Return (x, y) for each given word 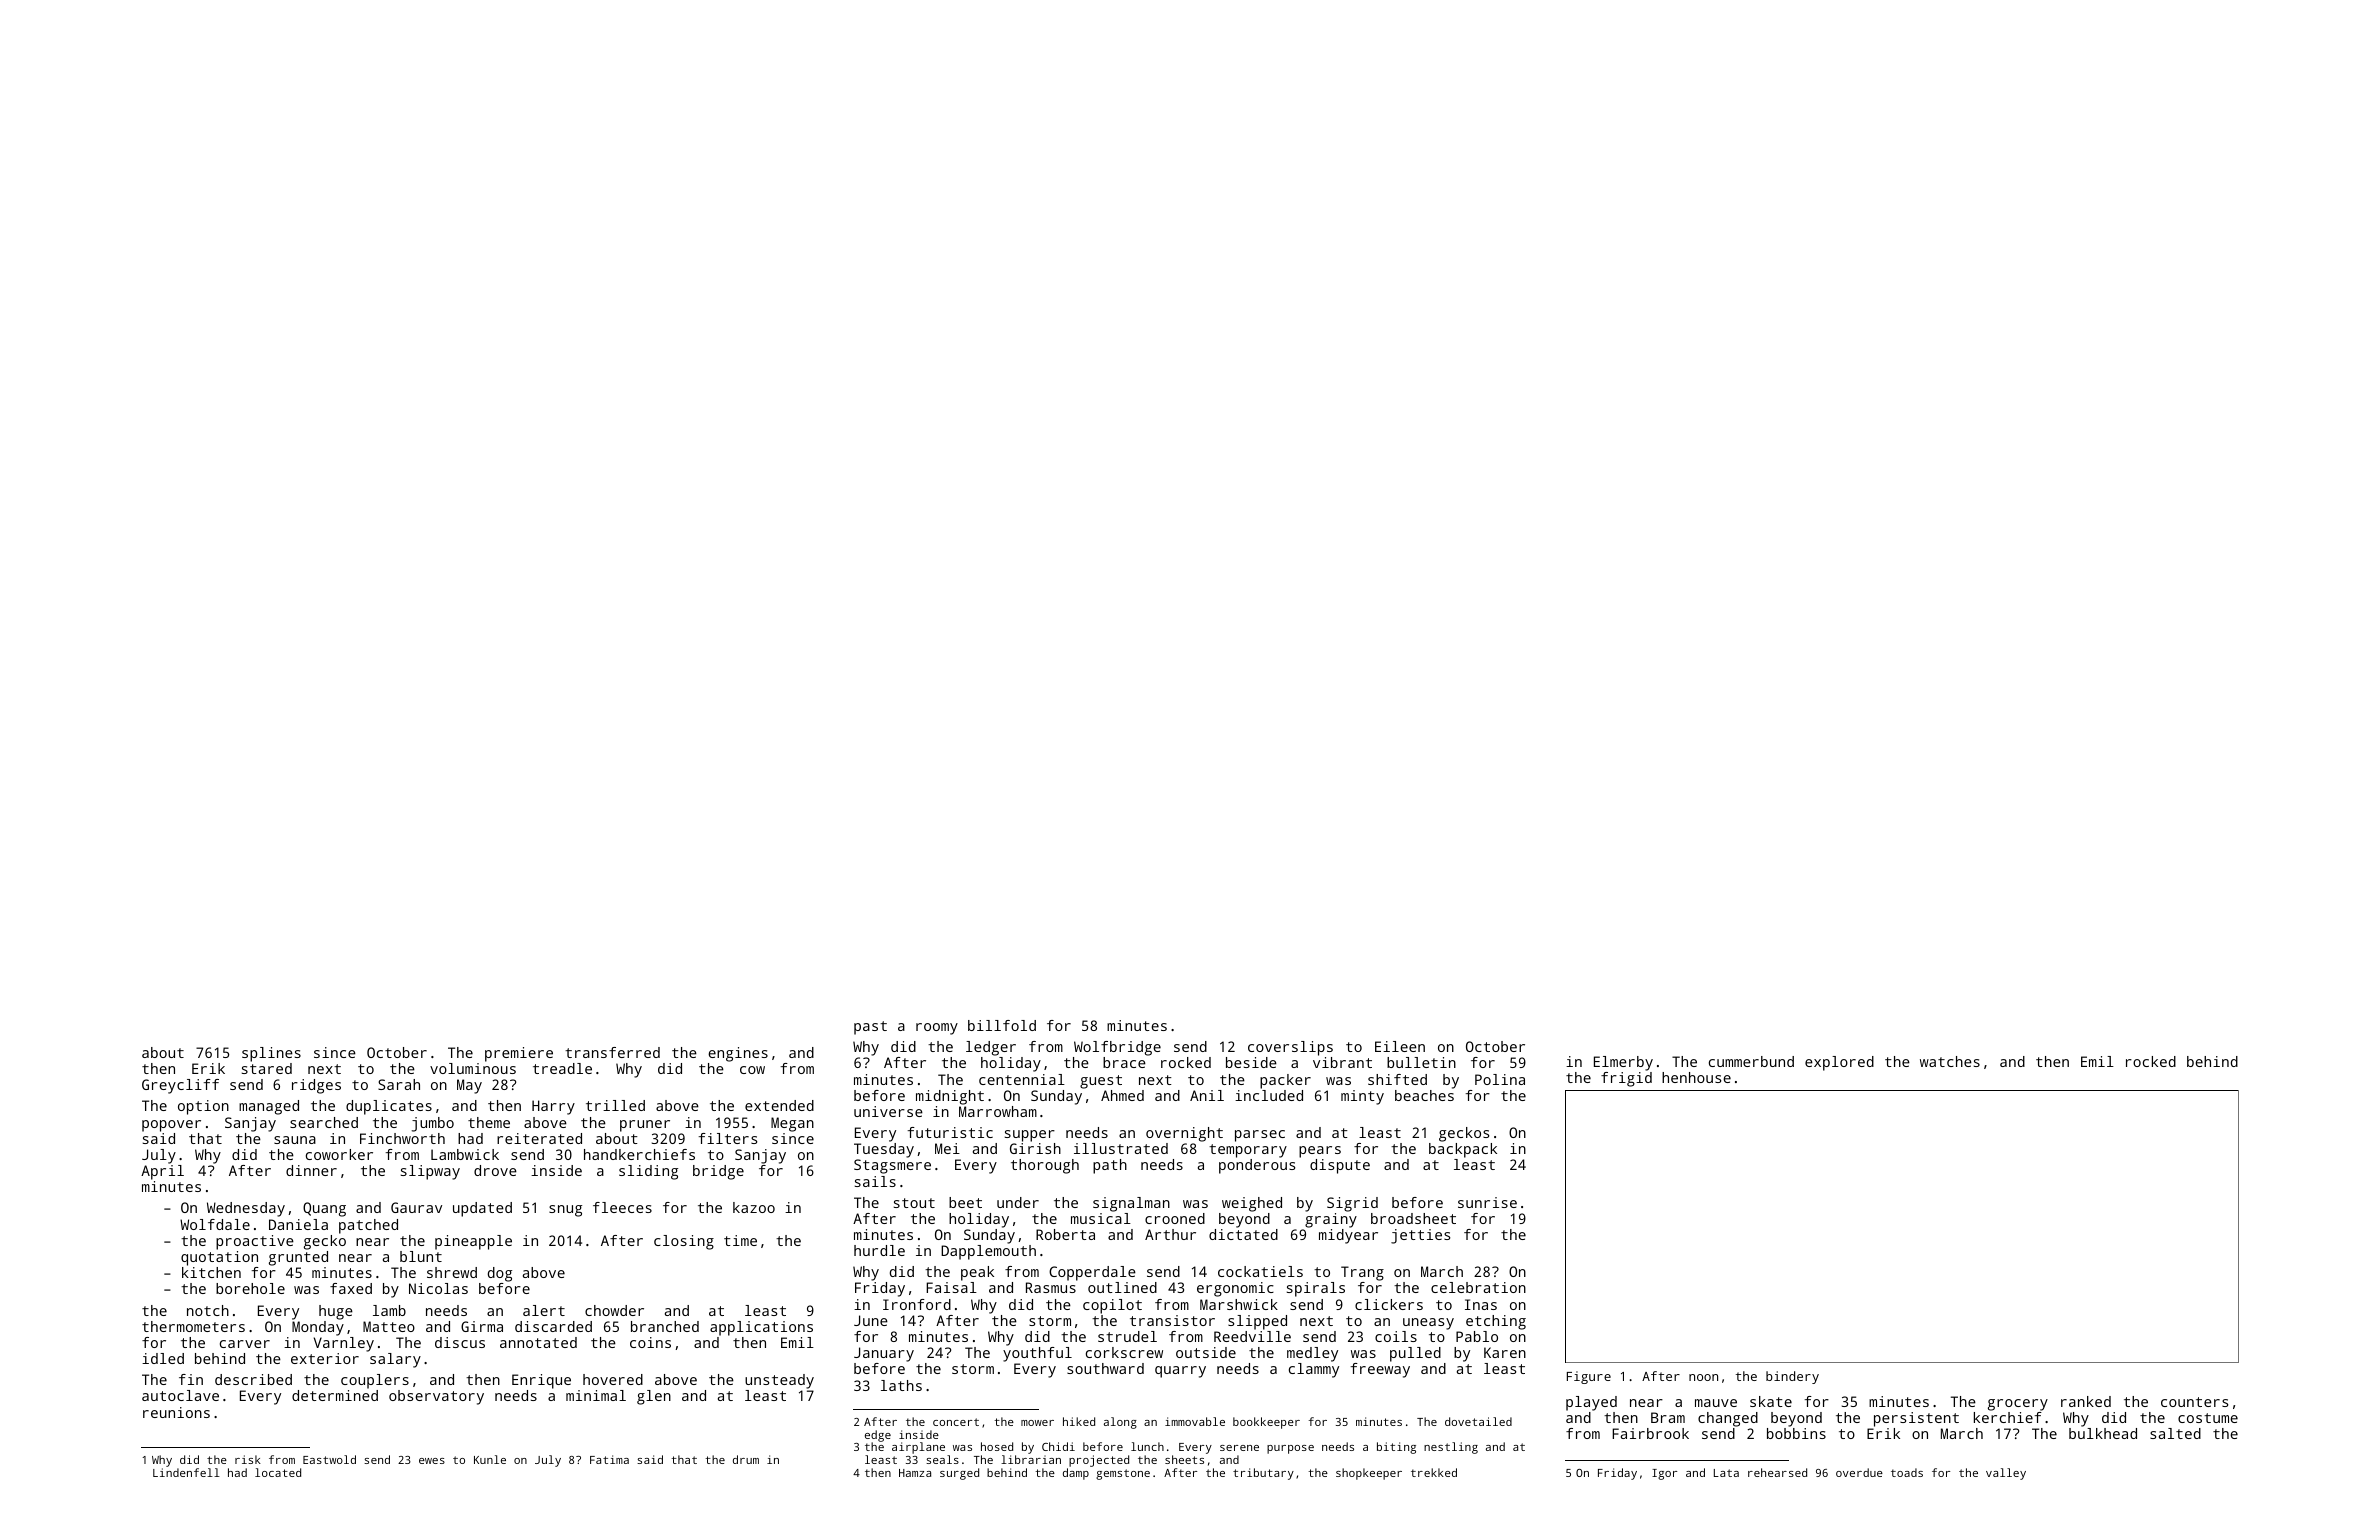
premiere (519, 1054)
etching (1496, 1322)
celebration (1478, 1287)
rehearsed (1777, 1472)
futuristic (950, 1132)
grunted (298, 1258)
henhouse (1696, 1077)
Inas (1481, 1304)
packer (1285, 1081)
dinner (311, 1170)
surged (959, 1474)
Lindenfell (186, 1472)
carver (245, 1344)
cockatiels (1260, 1271)
